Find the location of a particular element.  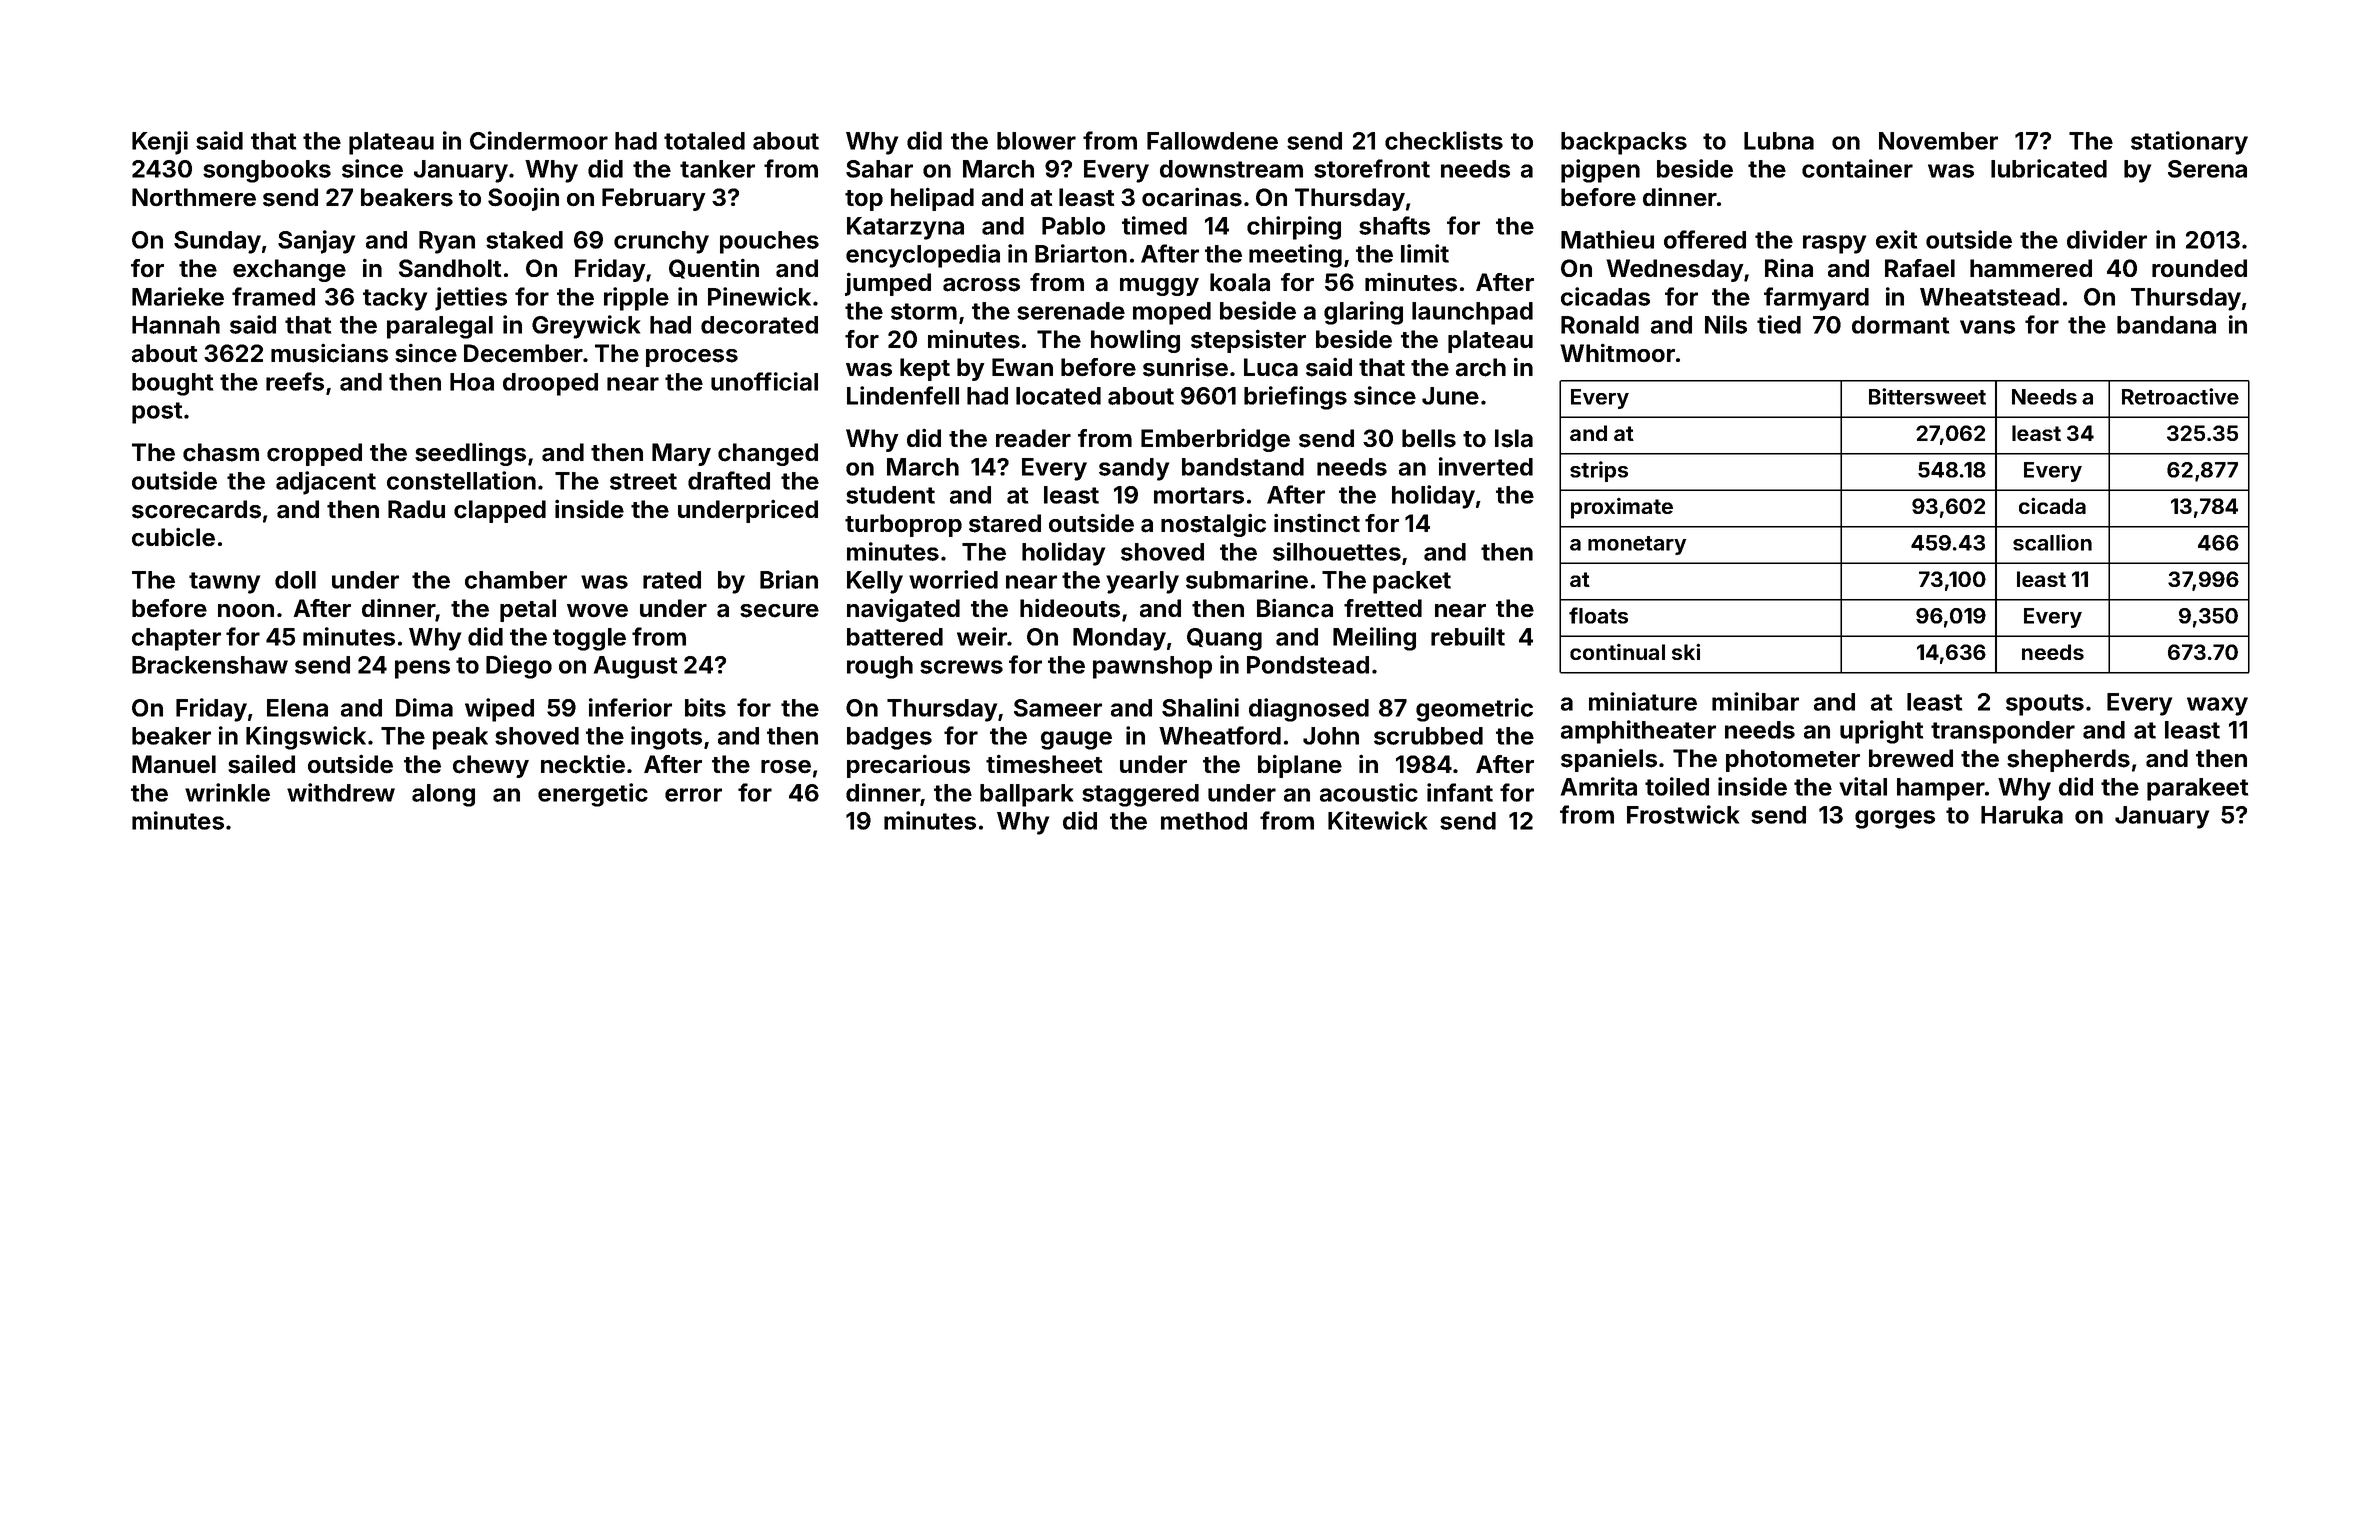

Kitewick is located at coordinates (1377, 820).
